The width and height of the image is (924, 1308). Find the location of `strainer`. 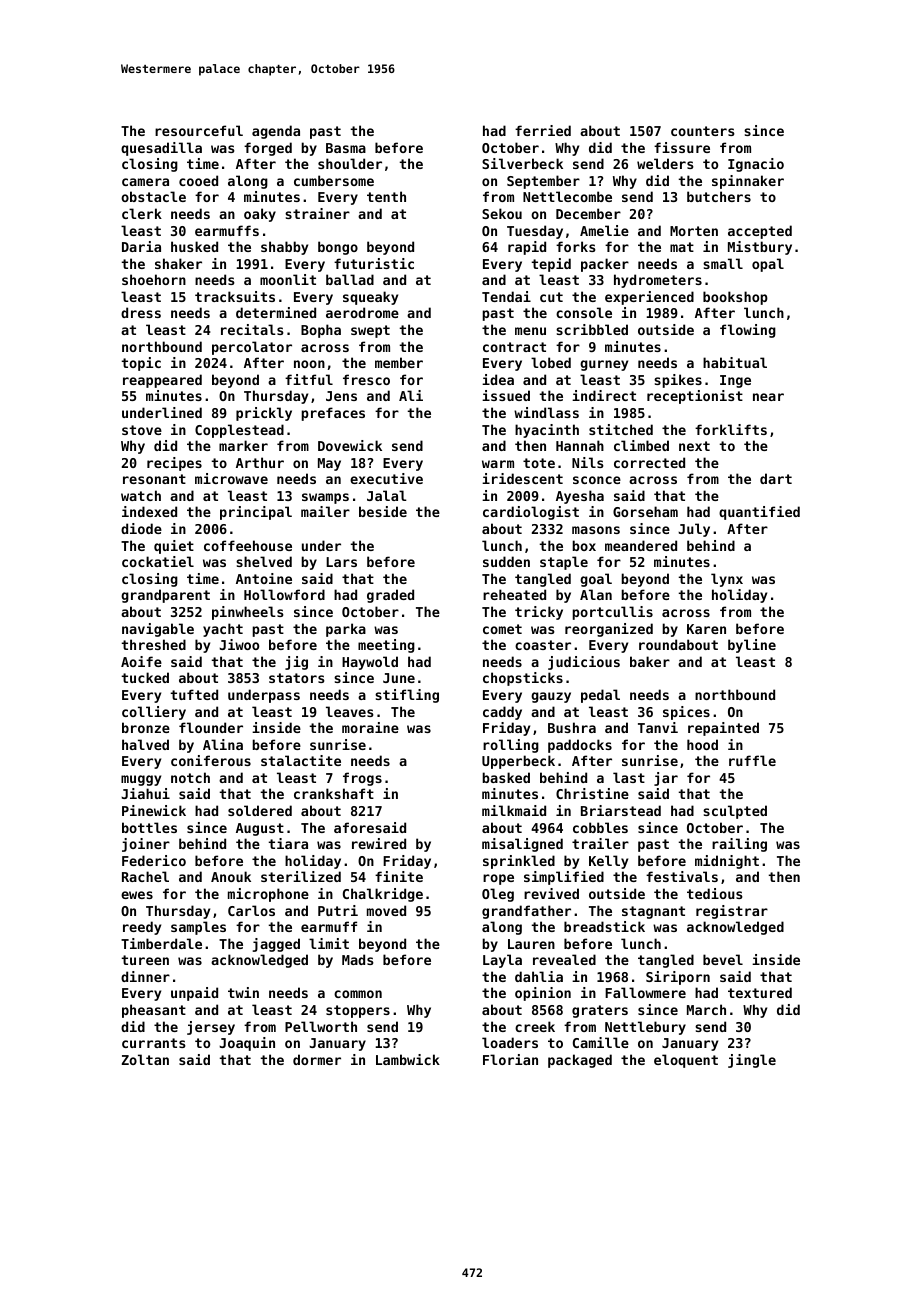

strainer is located at coordinates (317, 213).
